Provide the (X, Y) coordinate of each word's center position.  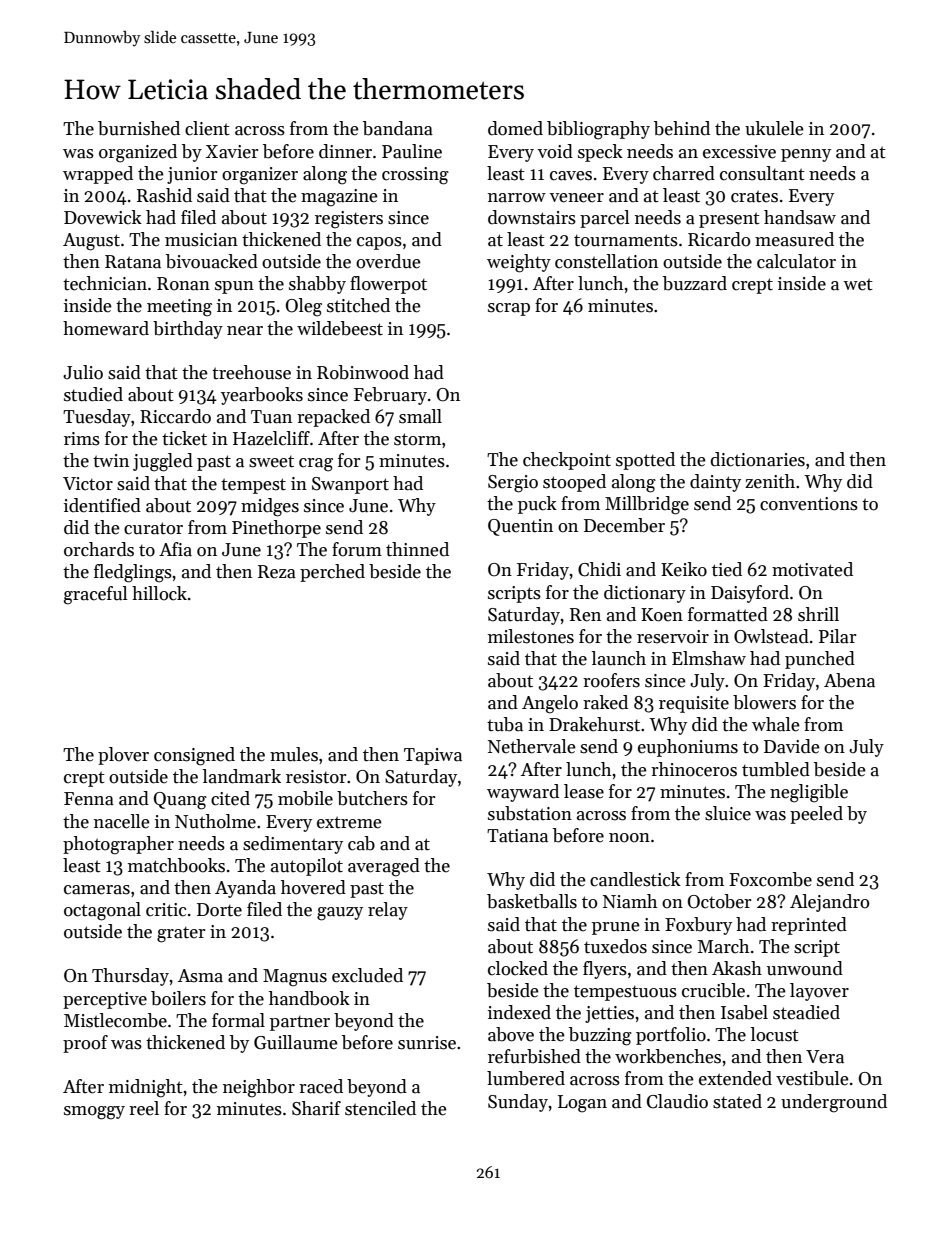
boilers (178, 998)
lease (584, 791)
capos (379, 243)
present (729, 220)
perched (332, 573)
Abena (849, 680)
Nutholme (215, 821)
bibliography (598, 130)
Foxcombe (770, 879)
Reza (277, 572)
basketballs (532, 901)
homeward (106, 328)
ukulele (774, 128)
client (207, 128)
